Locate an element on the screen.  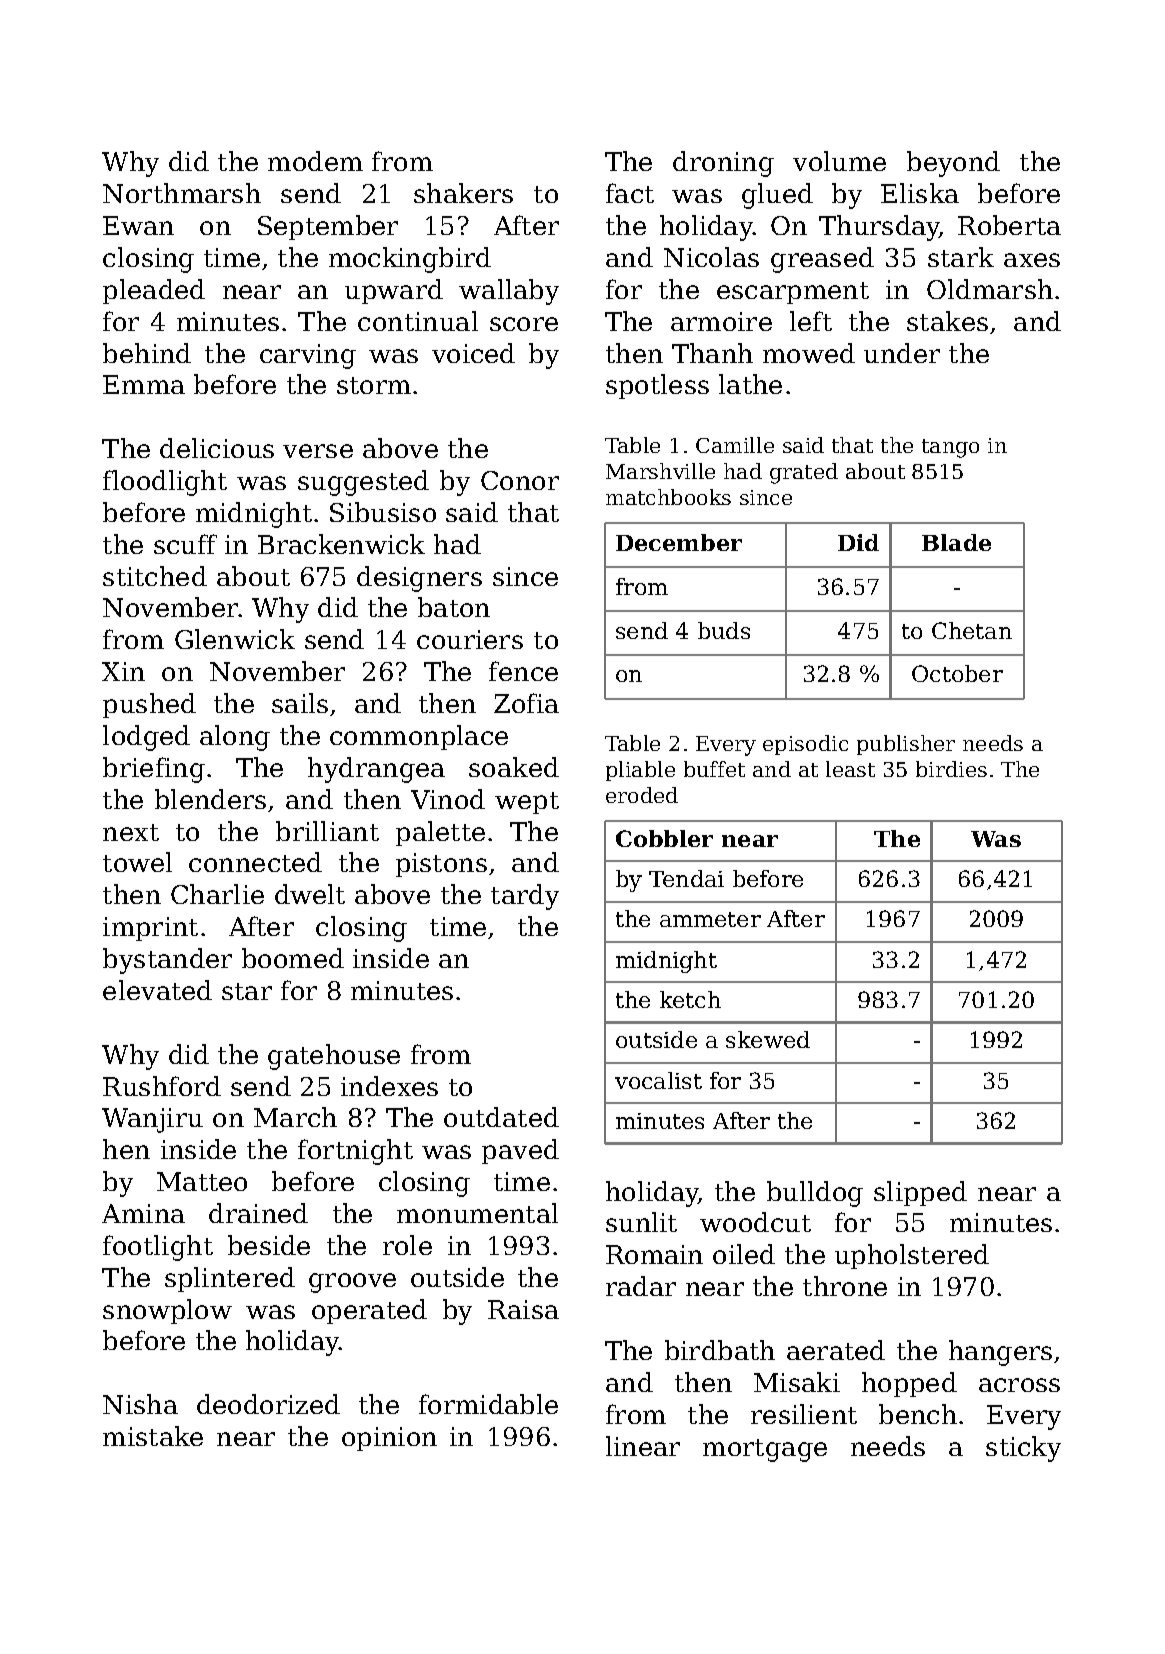
Oldmarsh is located at coordinates (990, 289).
